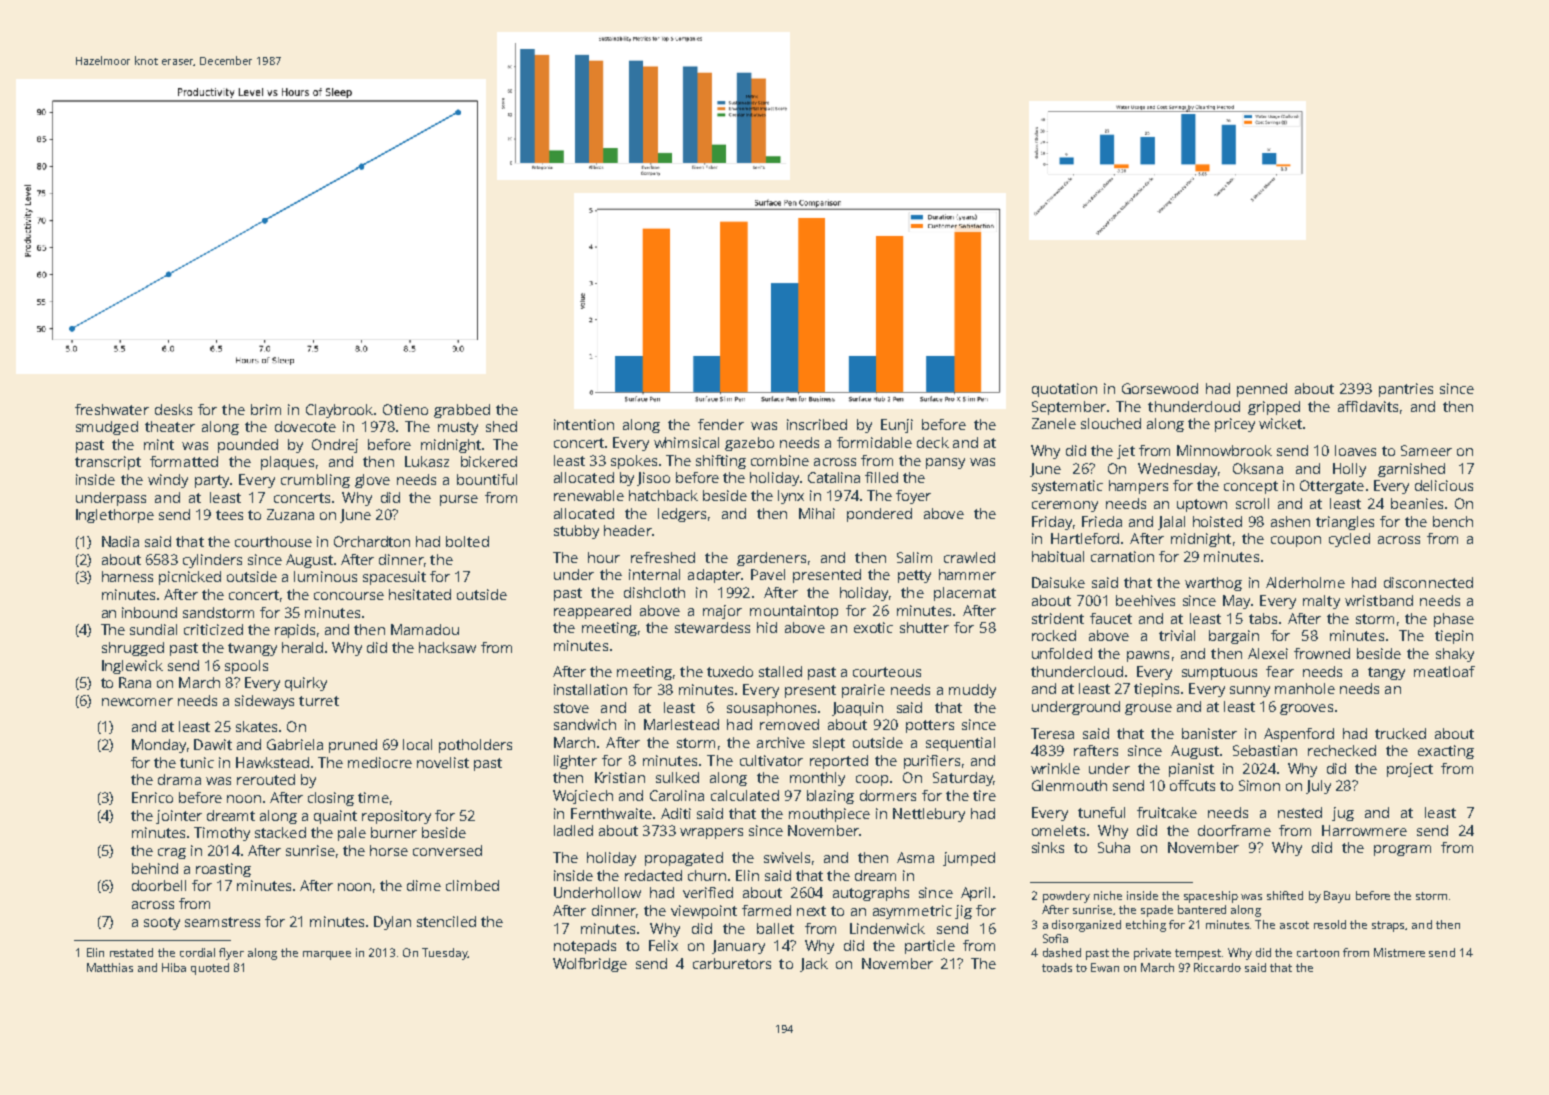 The image size is (1549, 1095). I want to click on marquee, so click(327, 955).
